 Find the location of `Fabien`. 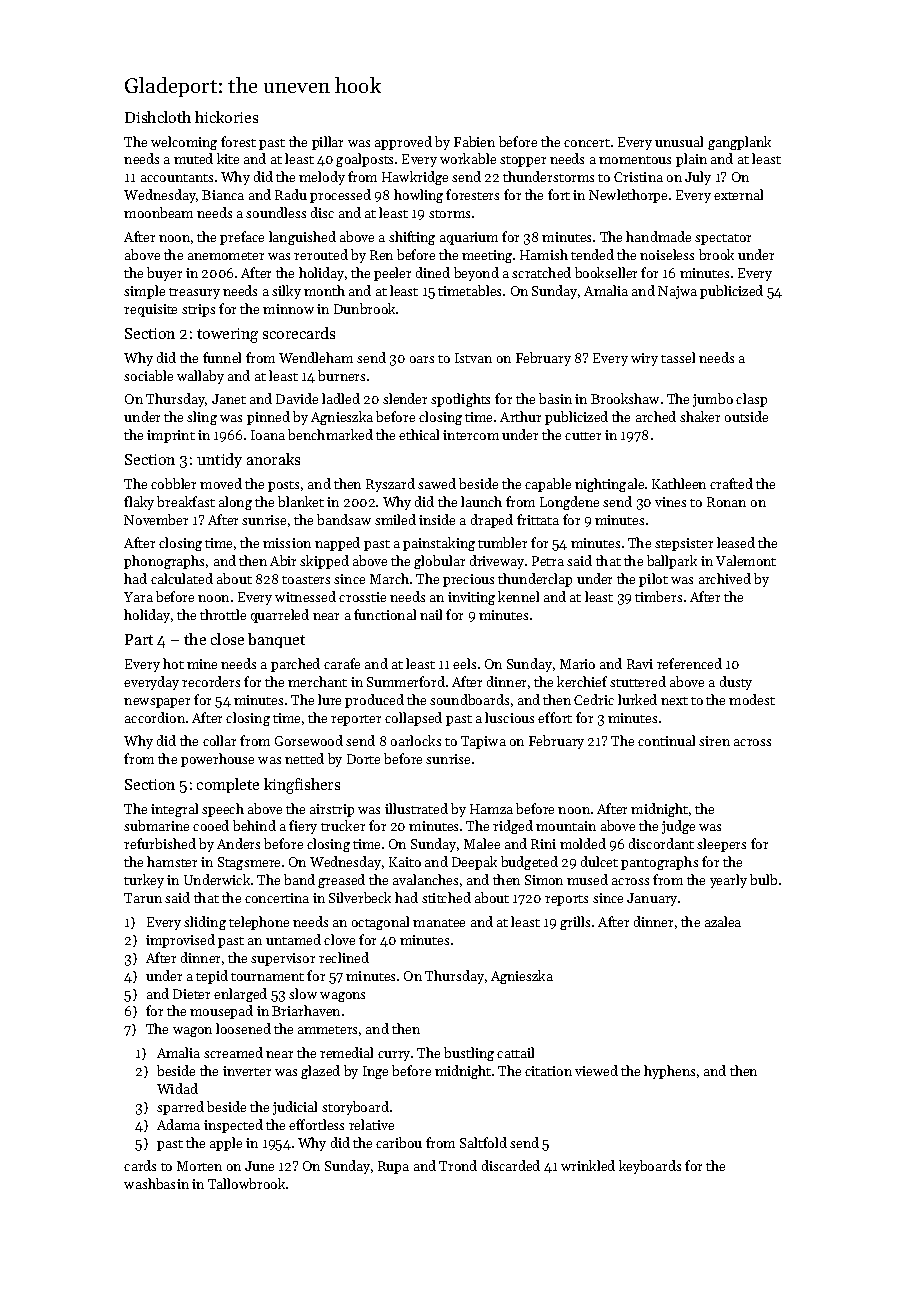

Fabien is located at coordinates (474, 141).
